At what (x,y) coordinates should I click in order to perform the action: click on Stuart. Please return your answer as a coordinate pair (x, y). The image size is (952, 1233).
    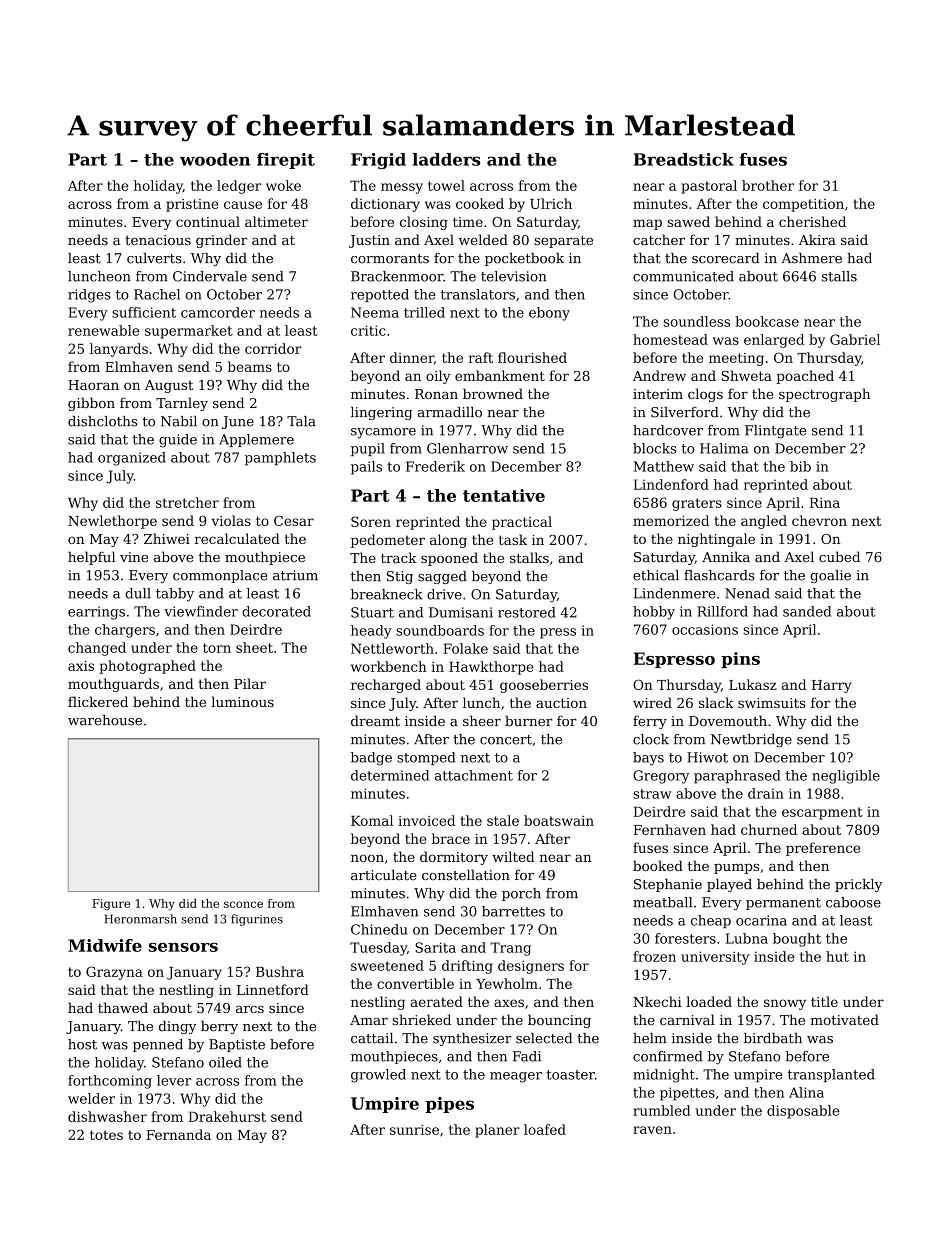
    Looking at the image, I should click on (372, 612).
